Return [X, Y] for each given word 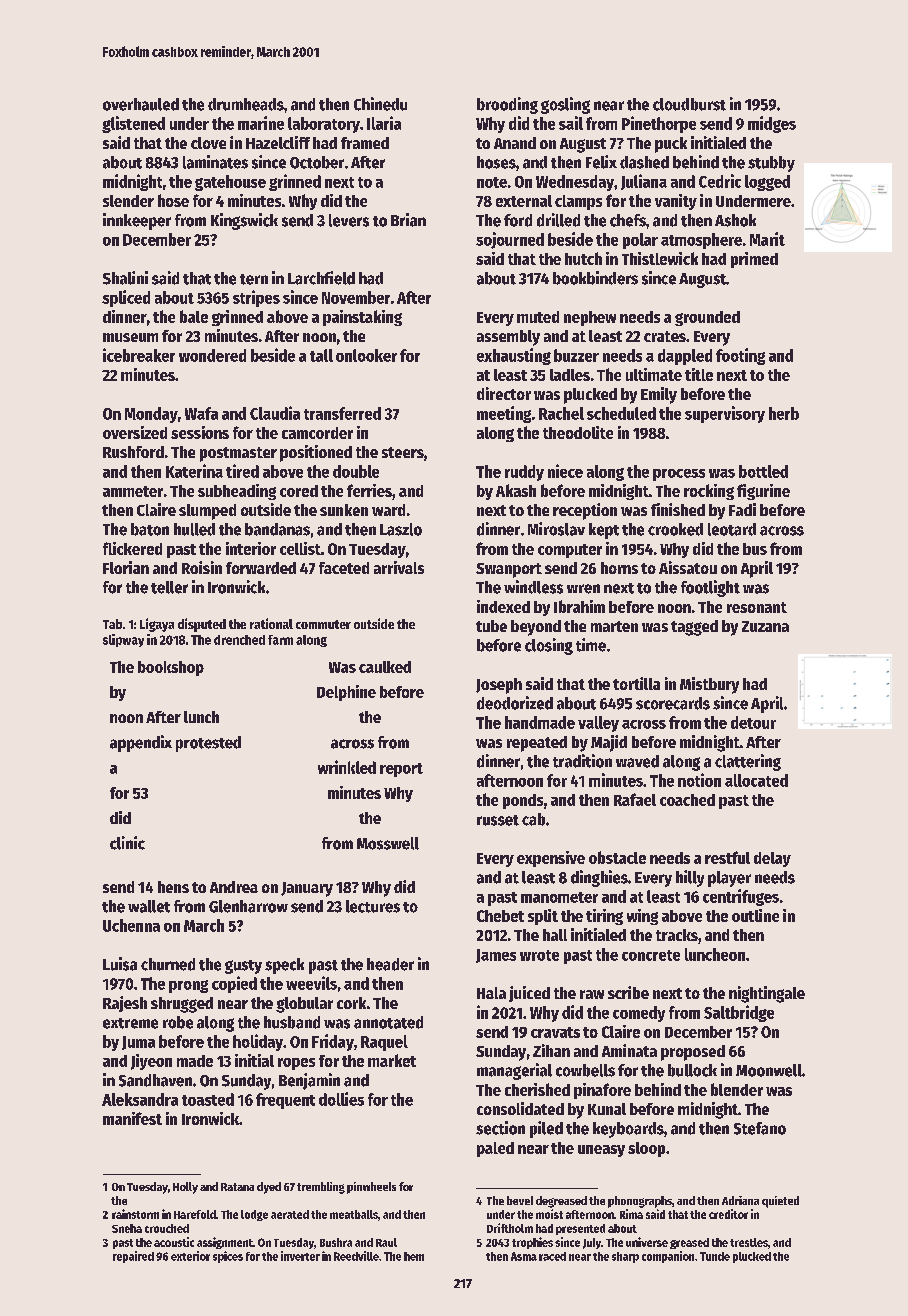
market [392, 1060]
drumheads [246, 104]
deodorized [515, 703]
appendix [141, 743]
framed [365, 143]
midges [772, 124]
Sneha [127, 1228]
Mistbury [709, 685]
